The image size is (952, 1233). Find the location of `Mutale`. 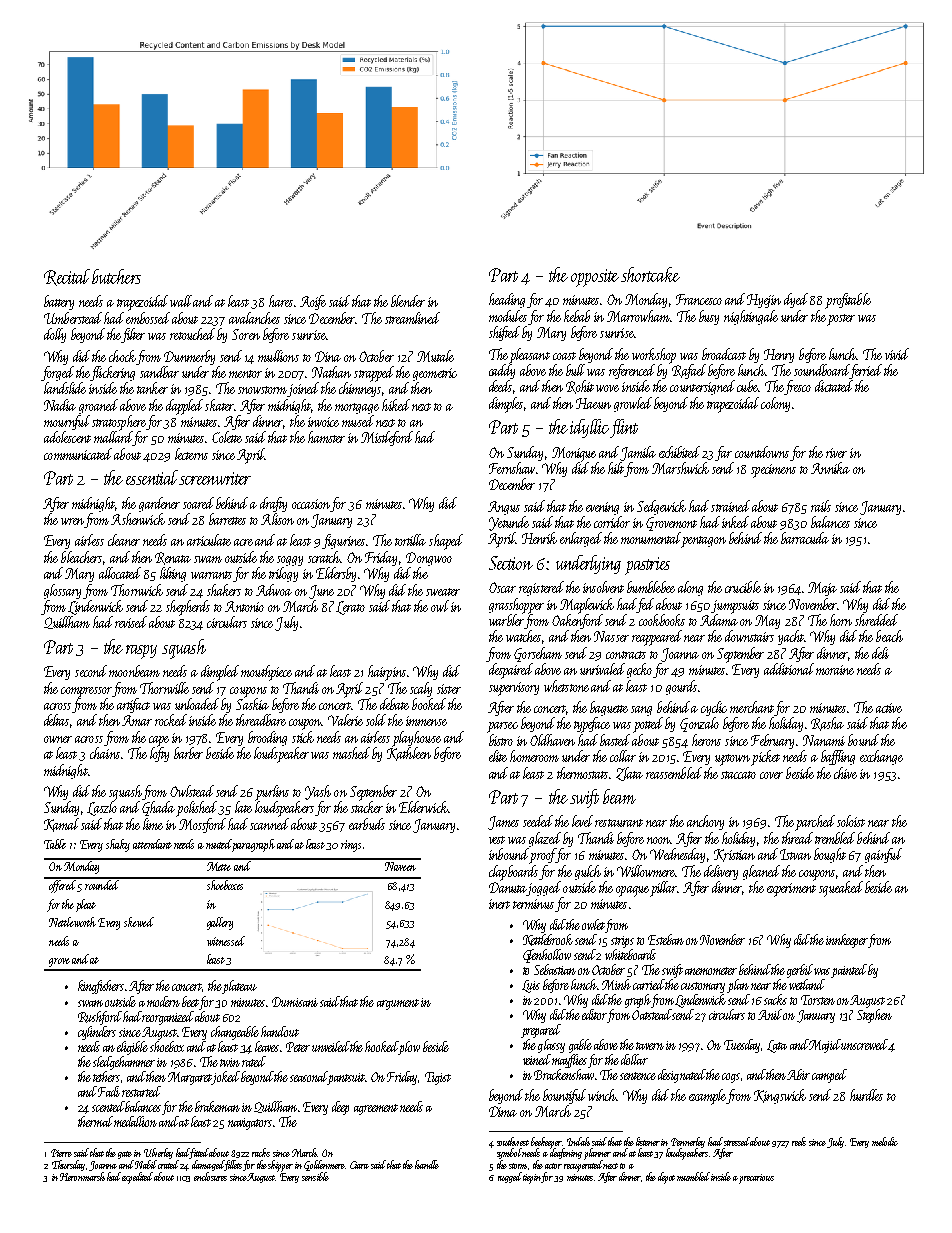

Mutale is located at coordinates (435, 356).
